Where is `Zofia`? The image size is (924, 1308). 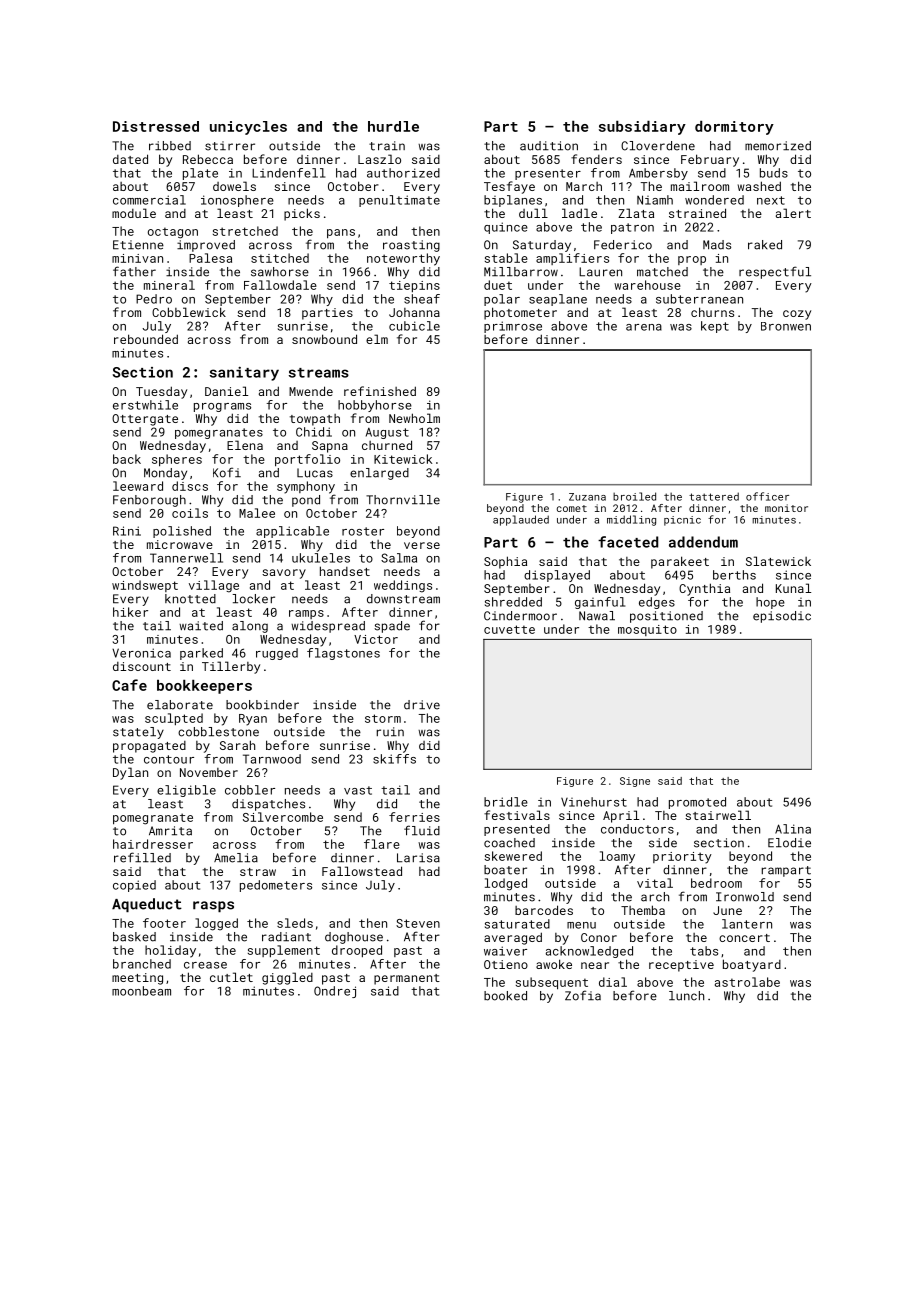 Zofia is located at coordinates (583, 995).
